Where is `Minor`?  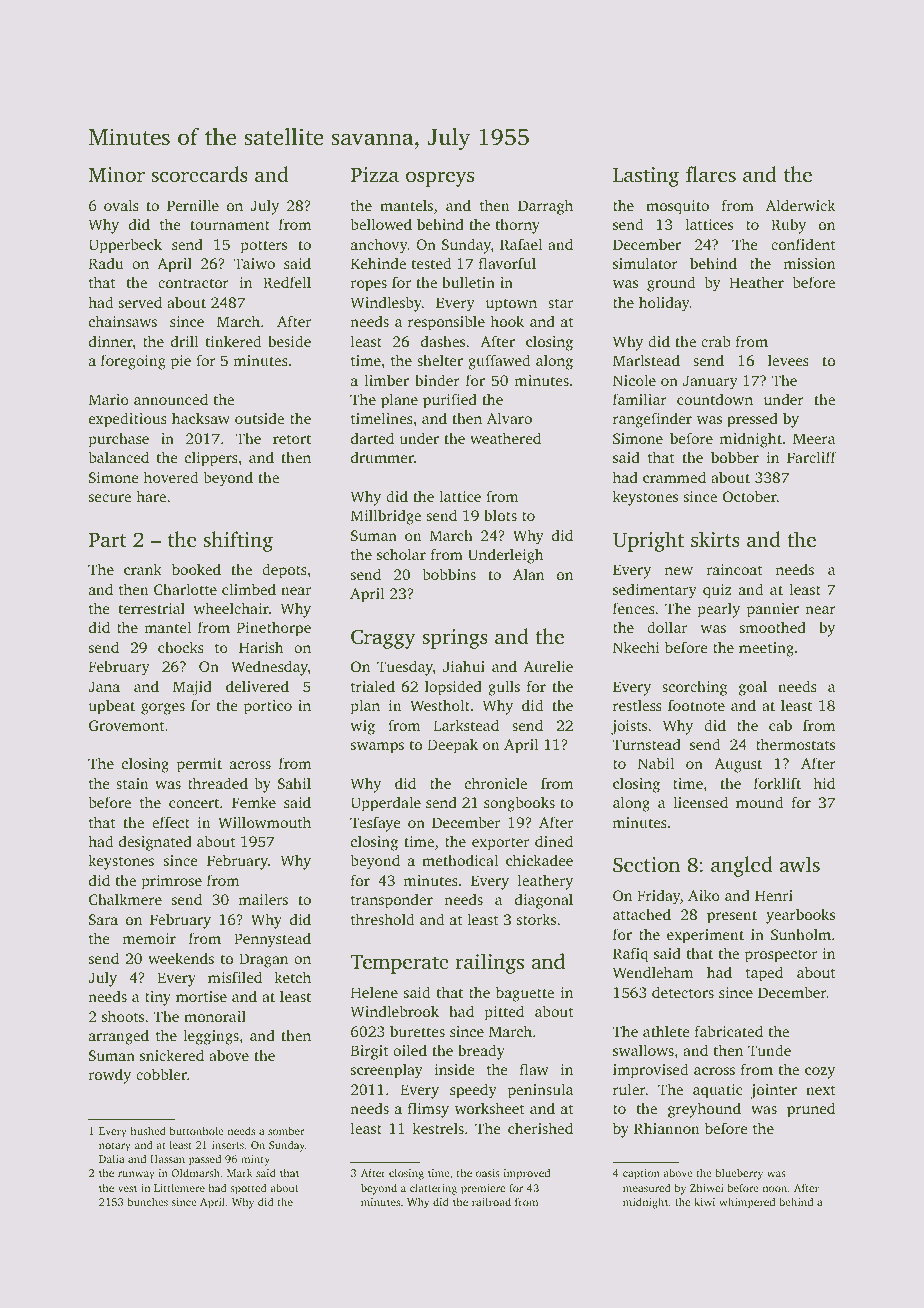
Minor is located at coordinates (117, 174).
